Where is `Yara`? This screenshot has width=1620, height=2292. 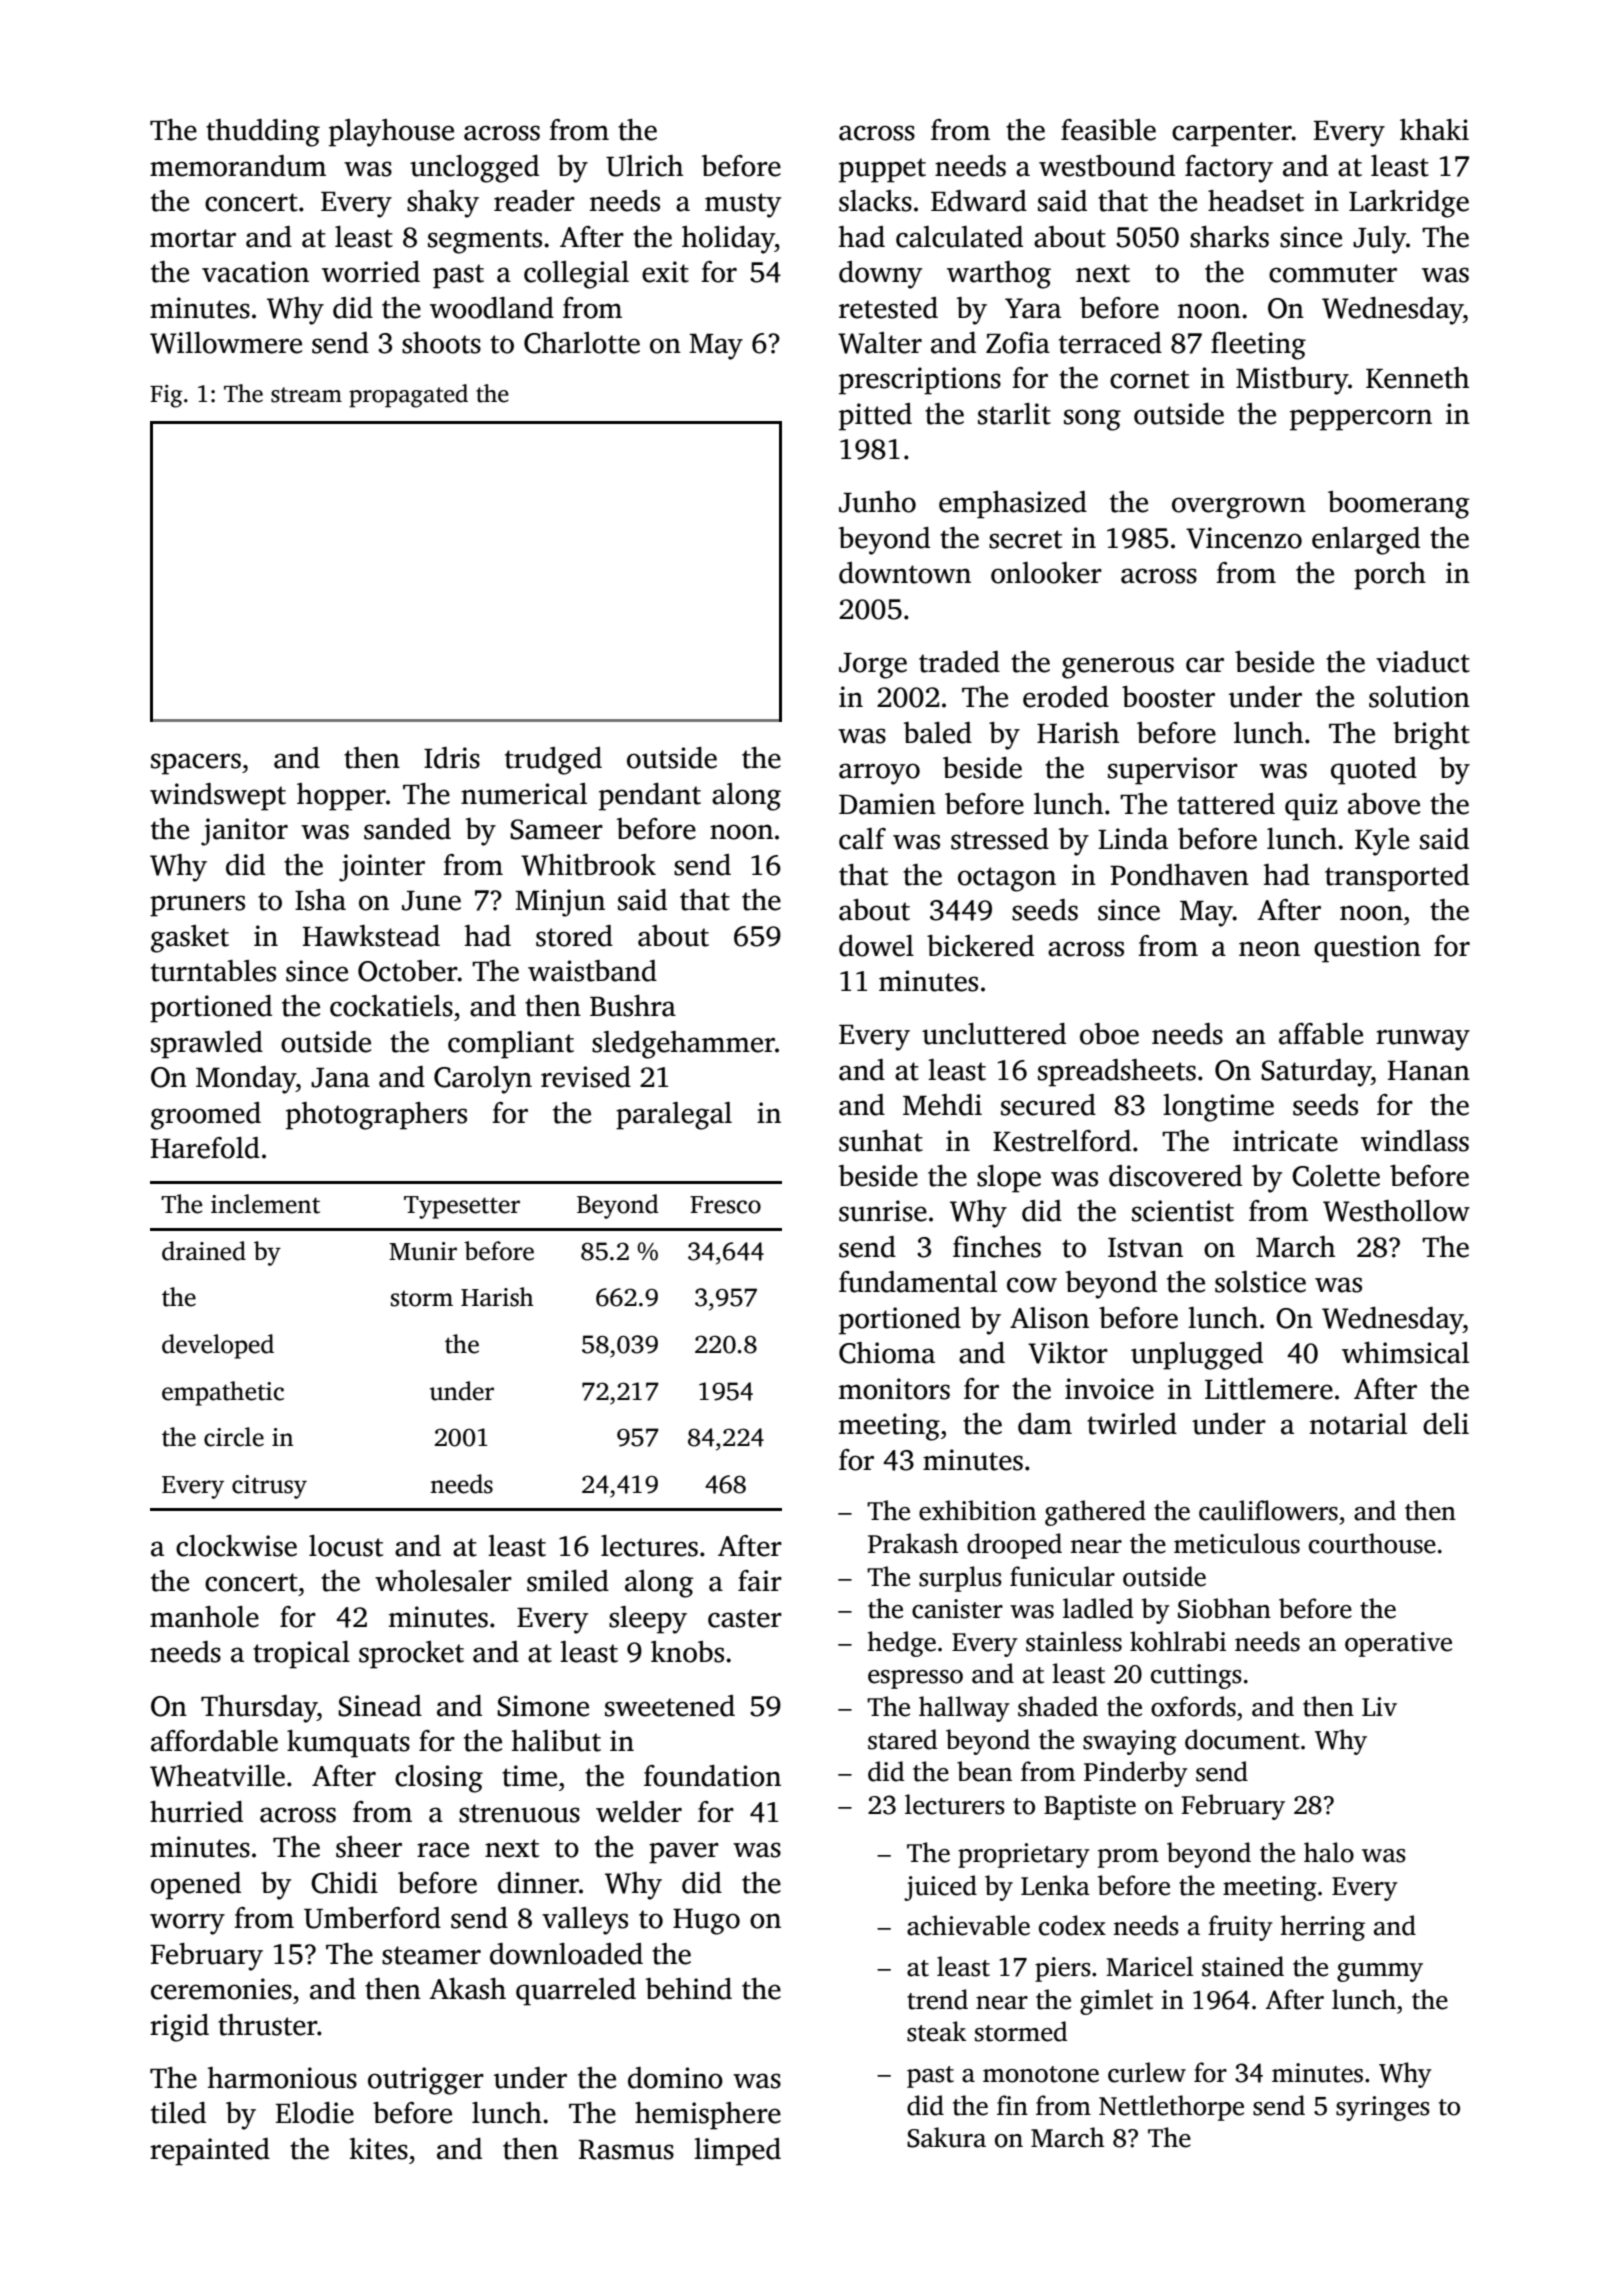 Yara is located at coordinates (1033, 308).
